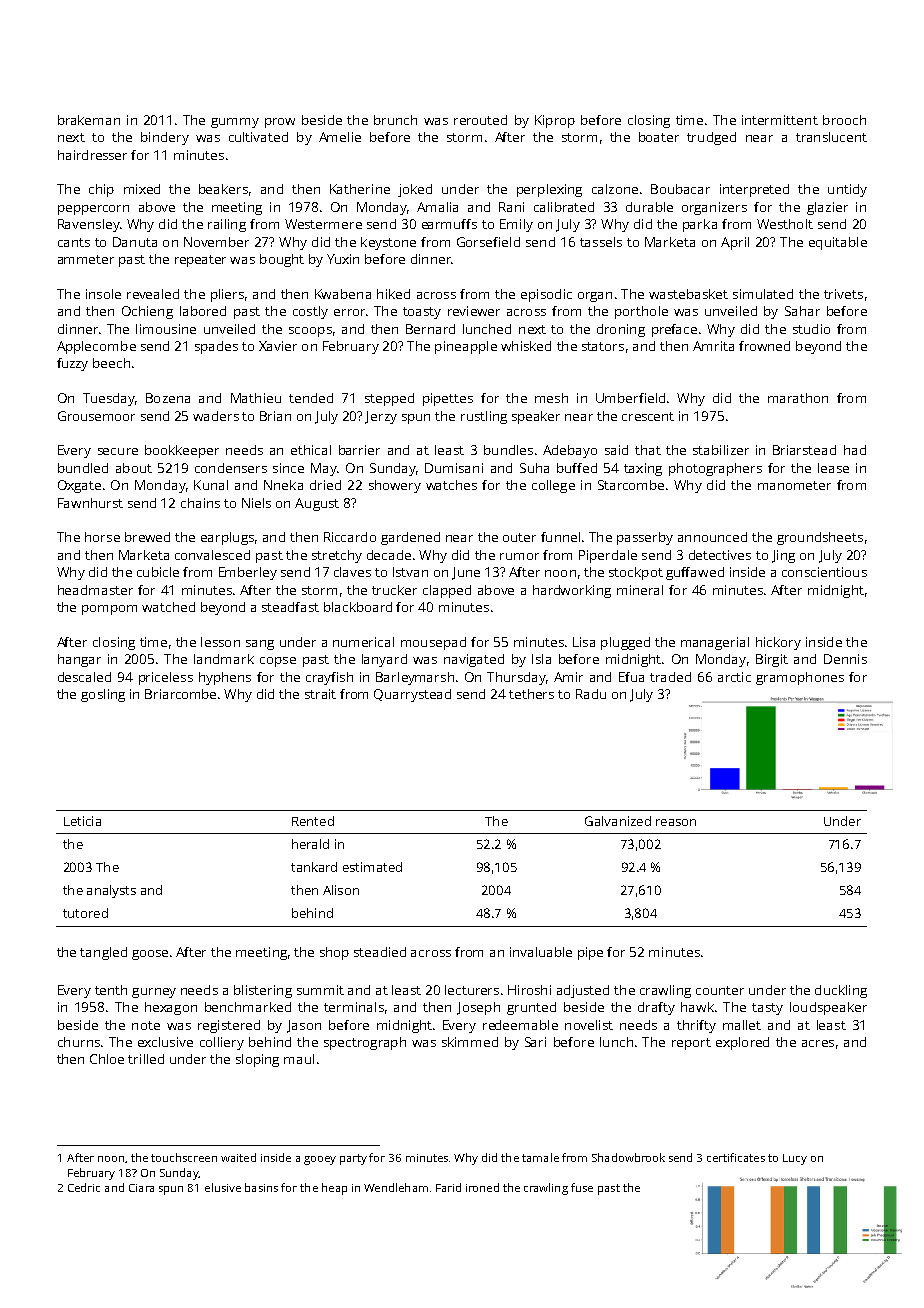 This screenshot has height=1308, width=924. I want to click on Gorsefield, so click(488, 242).
